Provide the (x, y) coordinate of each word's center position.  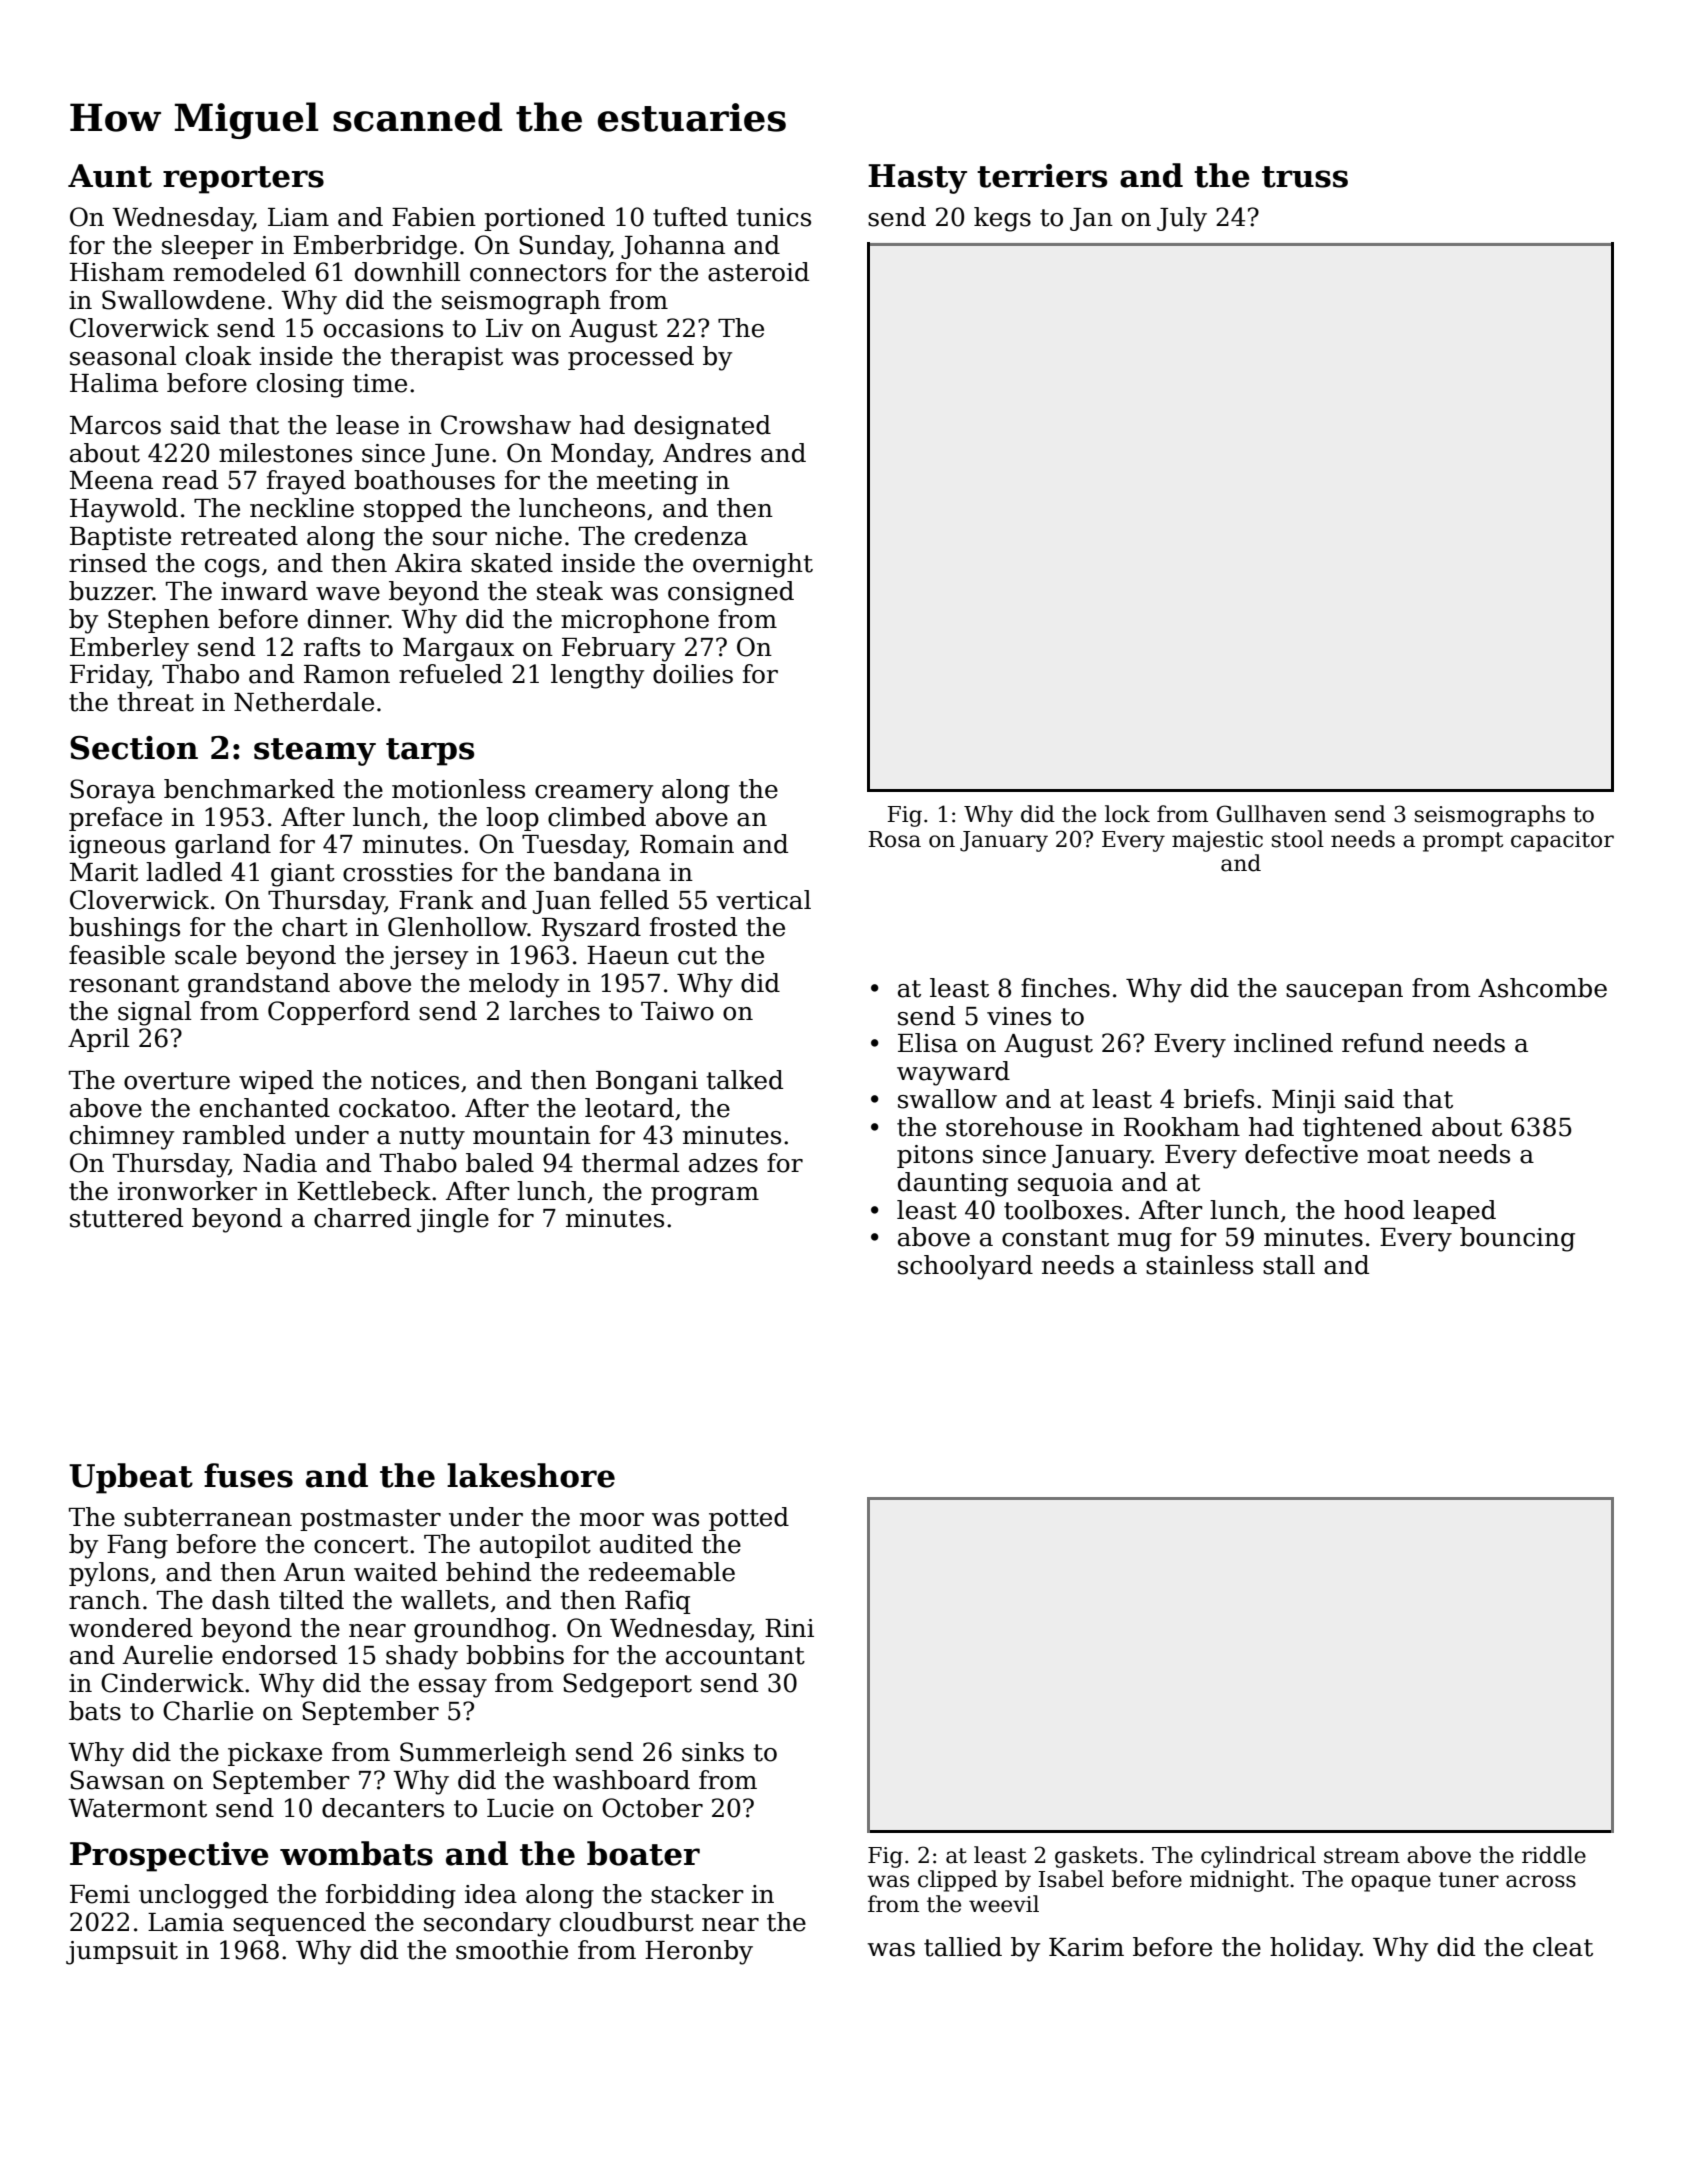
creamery (594, 794)
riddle (1554, 1855)
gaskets (1096, 1857)
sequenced (299, 1924)
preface (115, 819)
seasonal (123, 356)
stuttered (126, 1218)
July (1182, 219)
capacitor (1562, 841)
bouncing (1517, 1239)
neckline (302, 508)
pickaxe (275, 1754)
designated (702, 427)
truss (1305, 177)
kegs (1002, 219)
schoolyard (965, 1267)
